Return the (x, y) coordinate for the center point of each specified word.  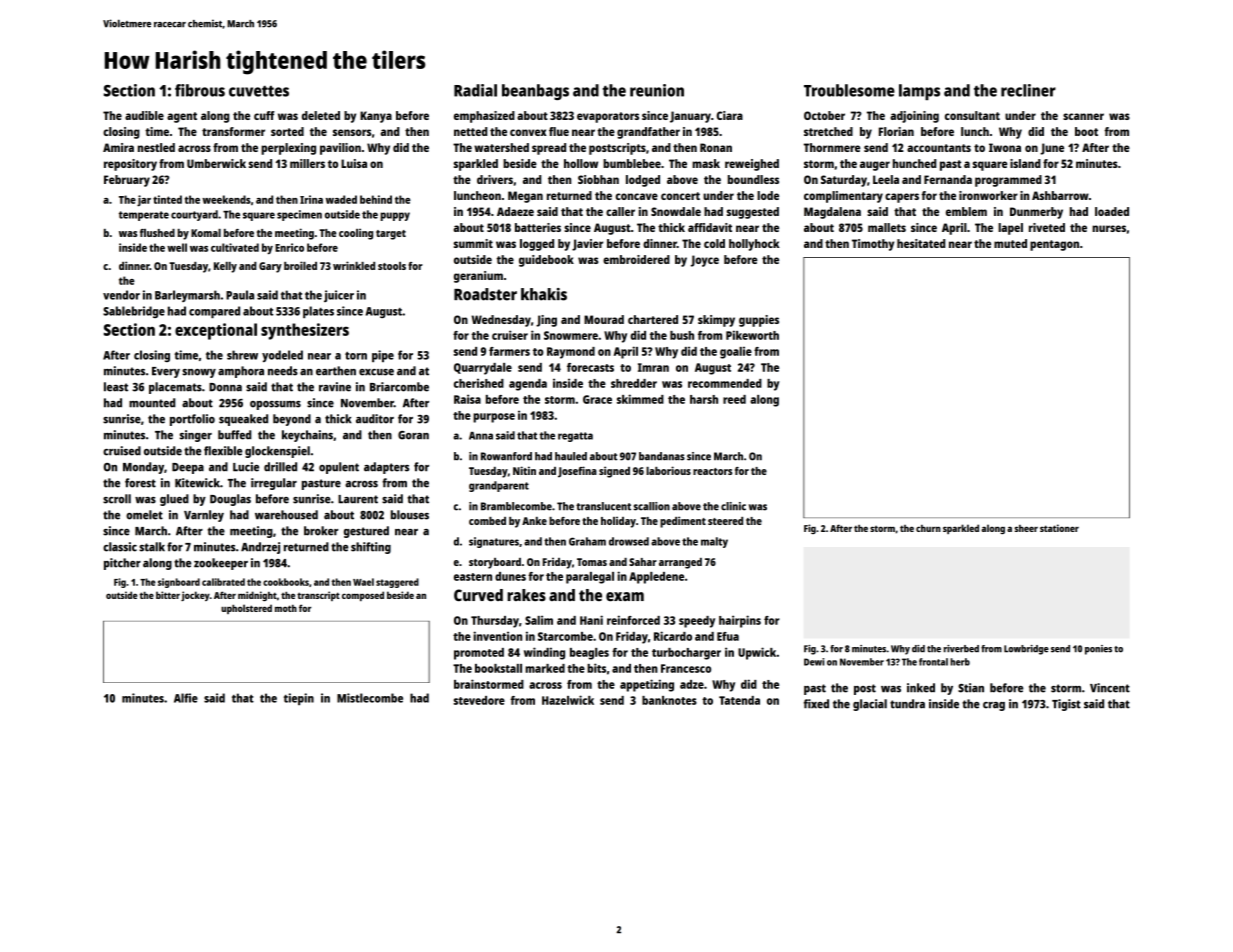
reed (734, 399)
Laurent (358, 499)
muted (1010, 243)
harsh (704, 399)
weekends (226, 199)
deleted (321, 115)
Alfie (186, 698)
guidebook (546, 261)
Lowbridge (1026, 650)
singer (196, 436)
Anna (481, 436)
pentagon (1054, 245)
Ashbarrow (1060, 195)
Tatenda (739, 700)
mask (706, 163)
